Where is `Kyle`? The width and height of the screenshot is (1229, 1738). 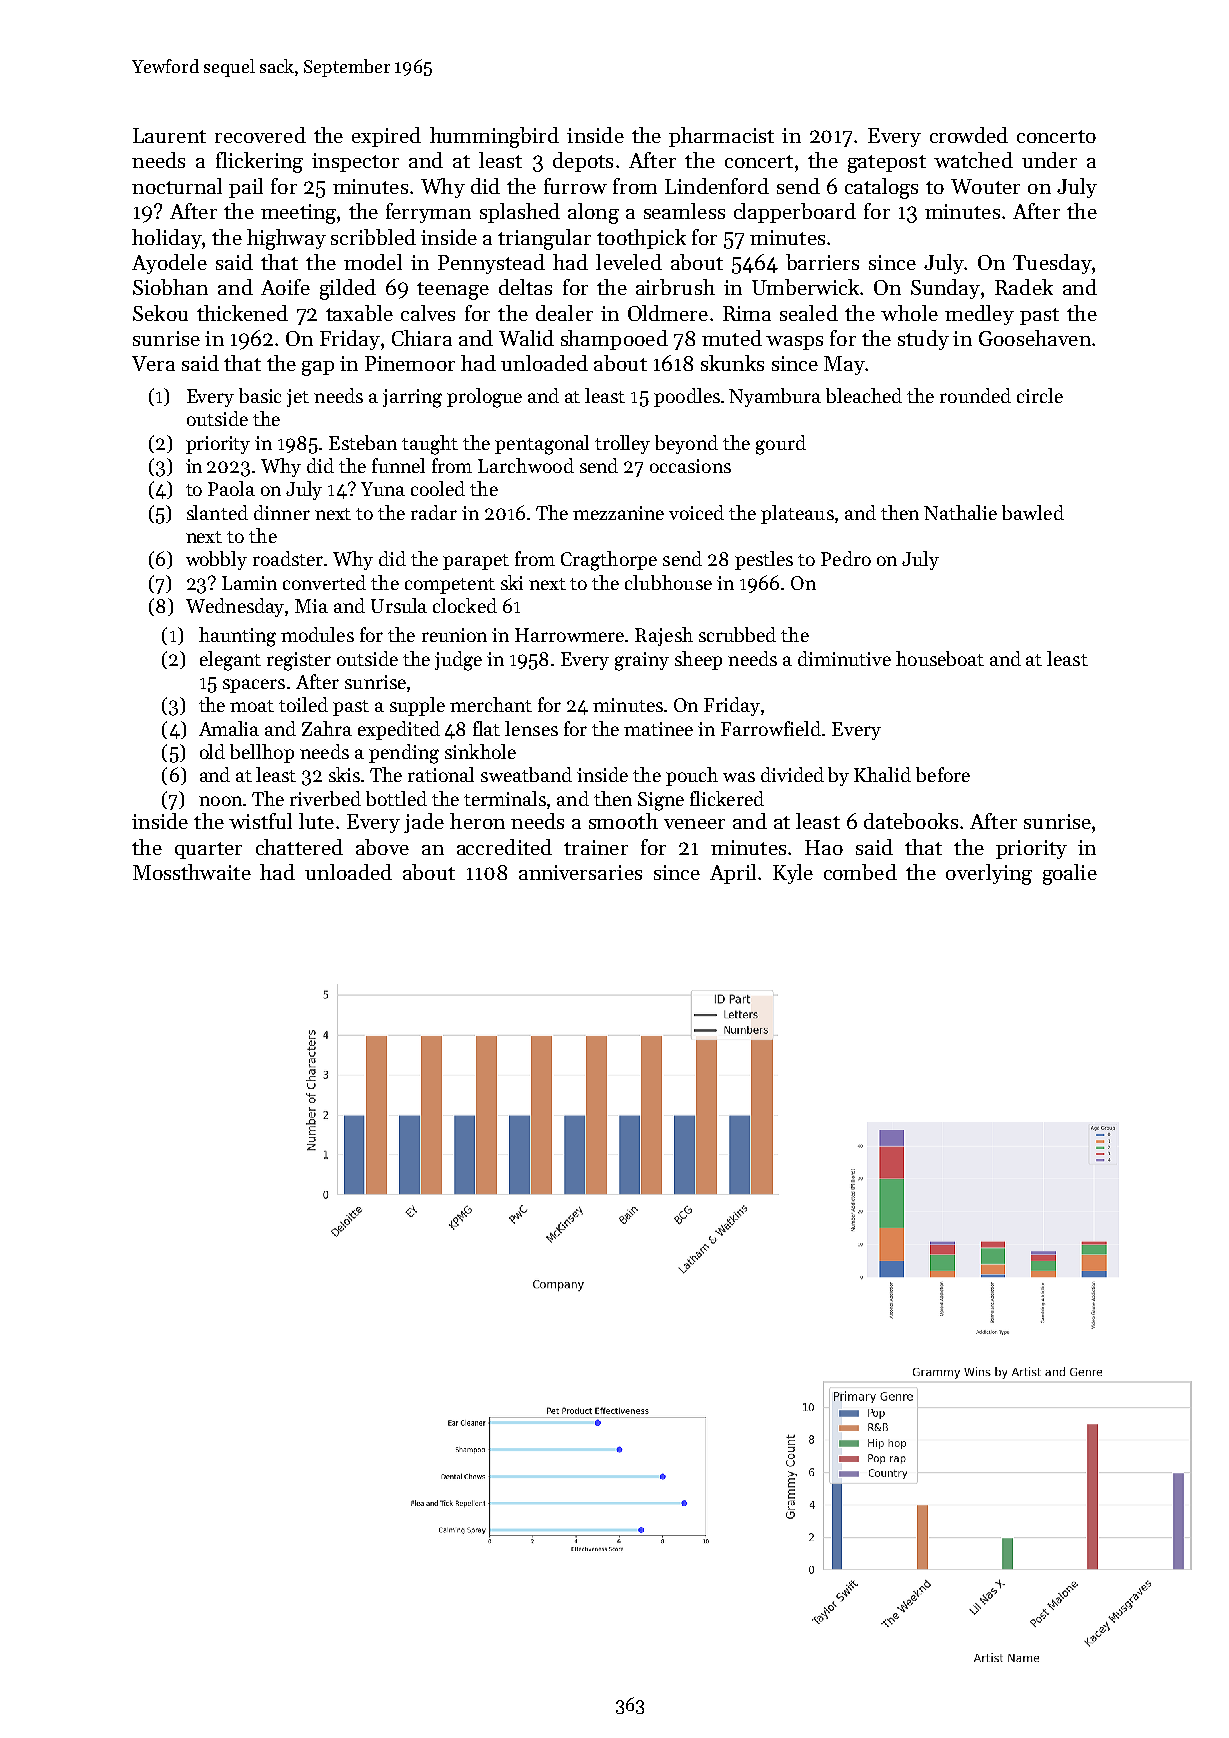 Kyle is located at coordinates (793, 874).
